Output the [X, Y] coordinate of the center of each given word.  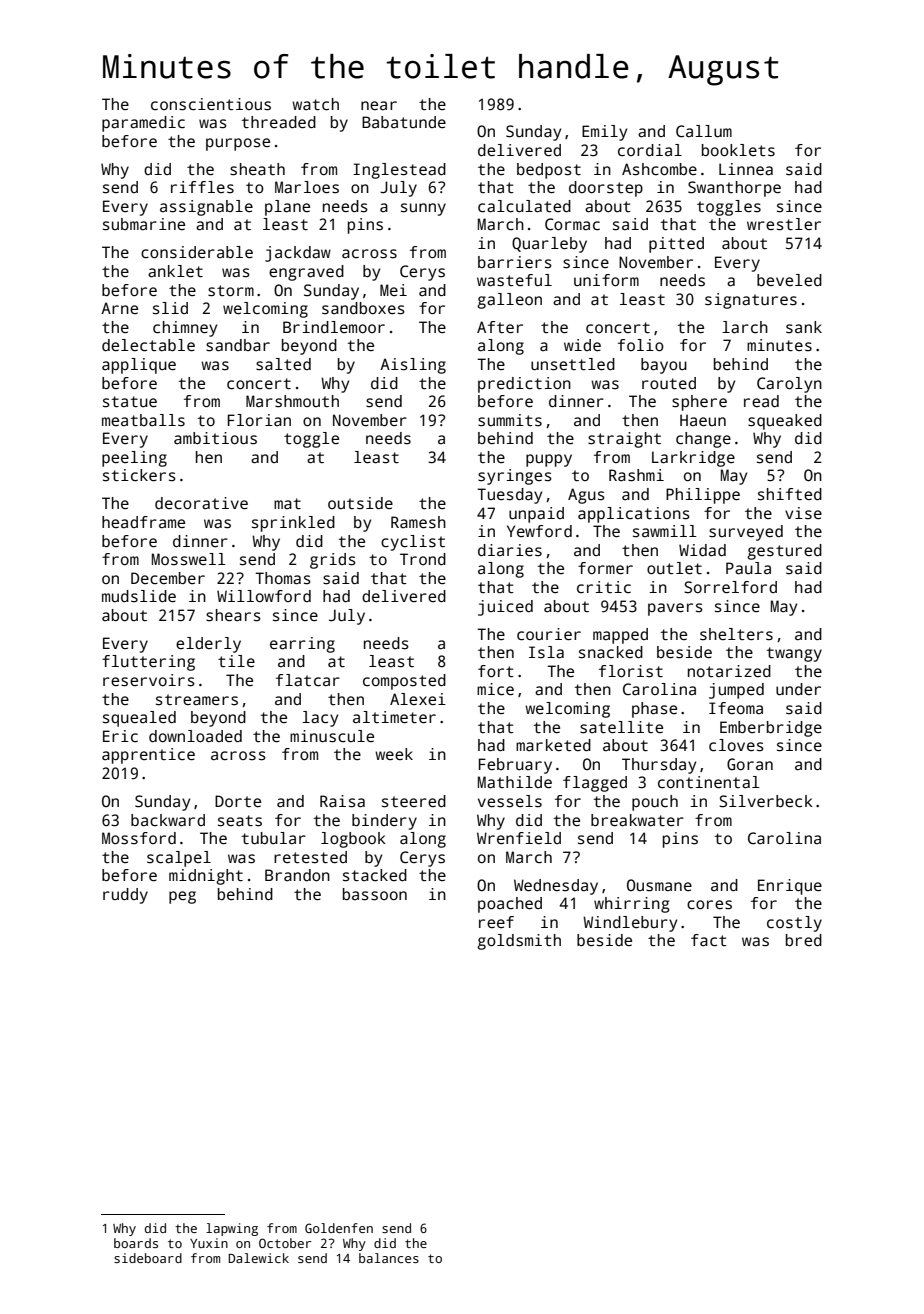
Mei [393, 290]
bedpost [549, 171]
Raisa [342, 801]
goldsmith [519, 942]
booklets [738, 150]
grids [333, 561]
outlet [674, 568]
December [168, 578]
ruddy [125, 896]
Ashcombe [659, 169]
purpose [238, 144]
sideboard [148, 1258]
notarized [729, 671]
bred [804, 940]
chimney [185, 329]
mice [495, 689]
